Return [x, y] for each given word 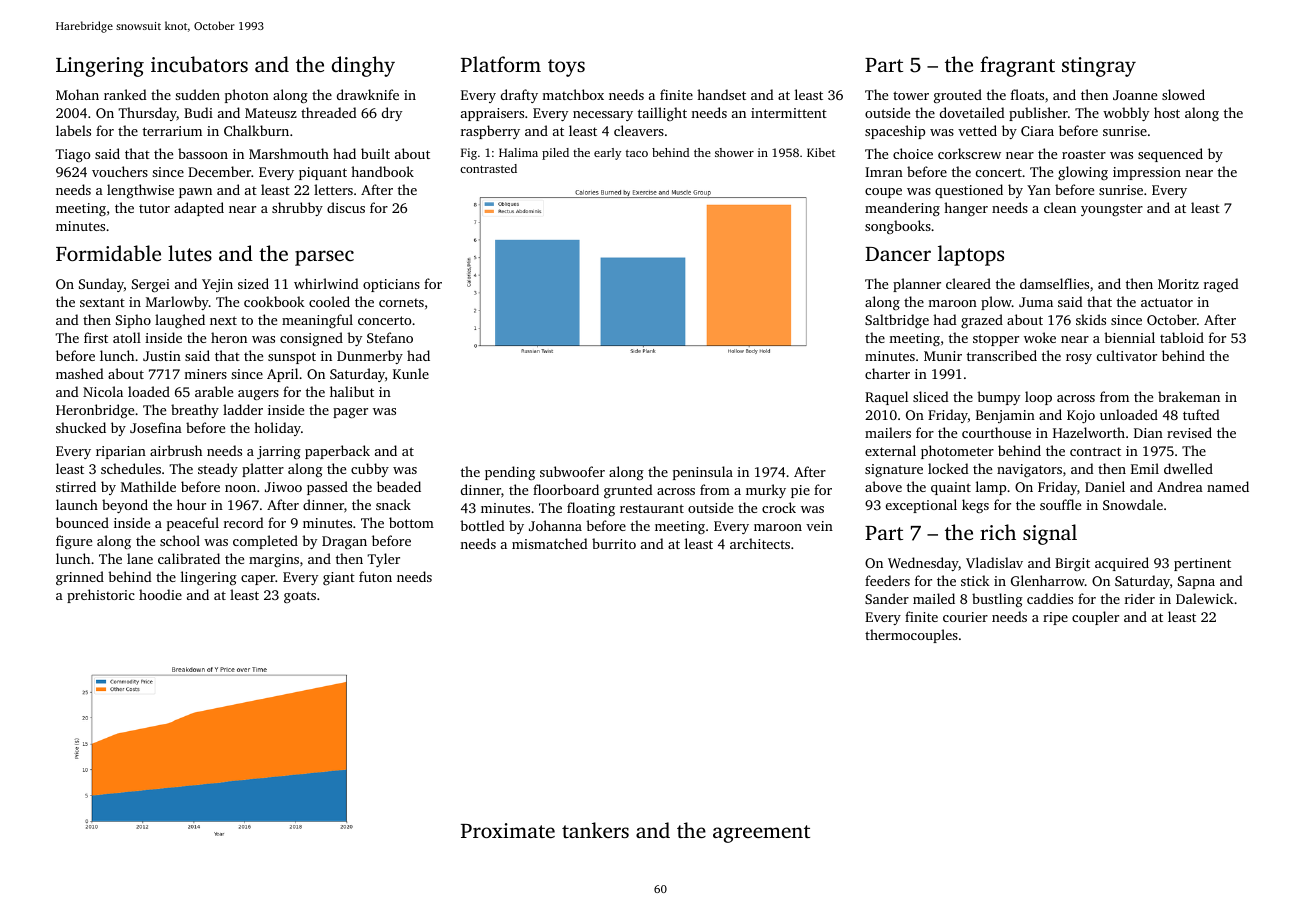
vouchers [120, 171]
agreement [761, 834]
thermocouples [911, 636]
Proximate [508, 830]
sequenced [1170, 155]
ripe [1055, 618]
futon [375, 576]
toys [566, 68]
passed [327, 488]
